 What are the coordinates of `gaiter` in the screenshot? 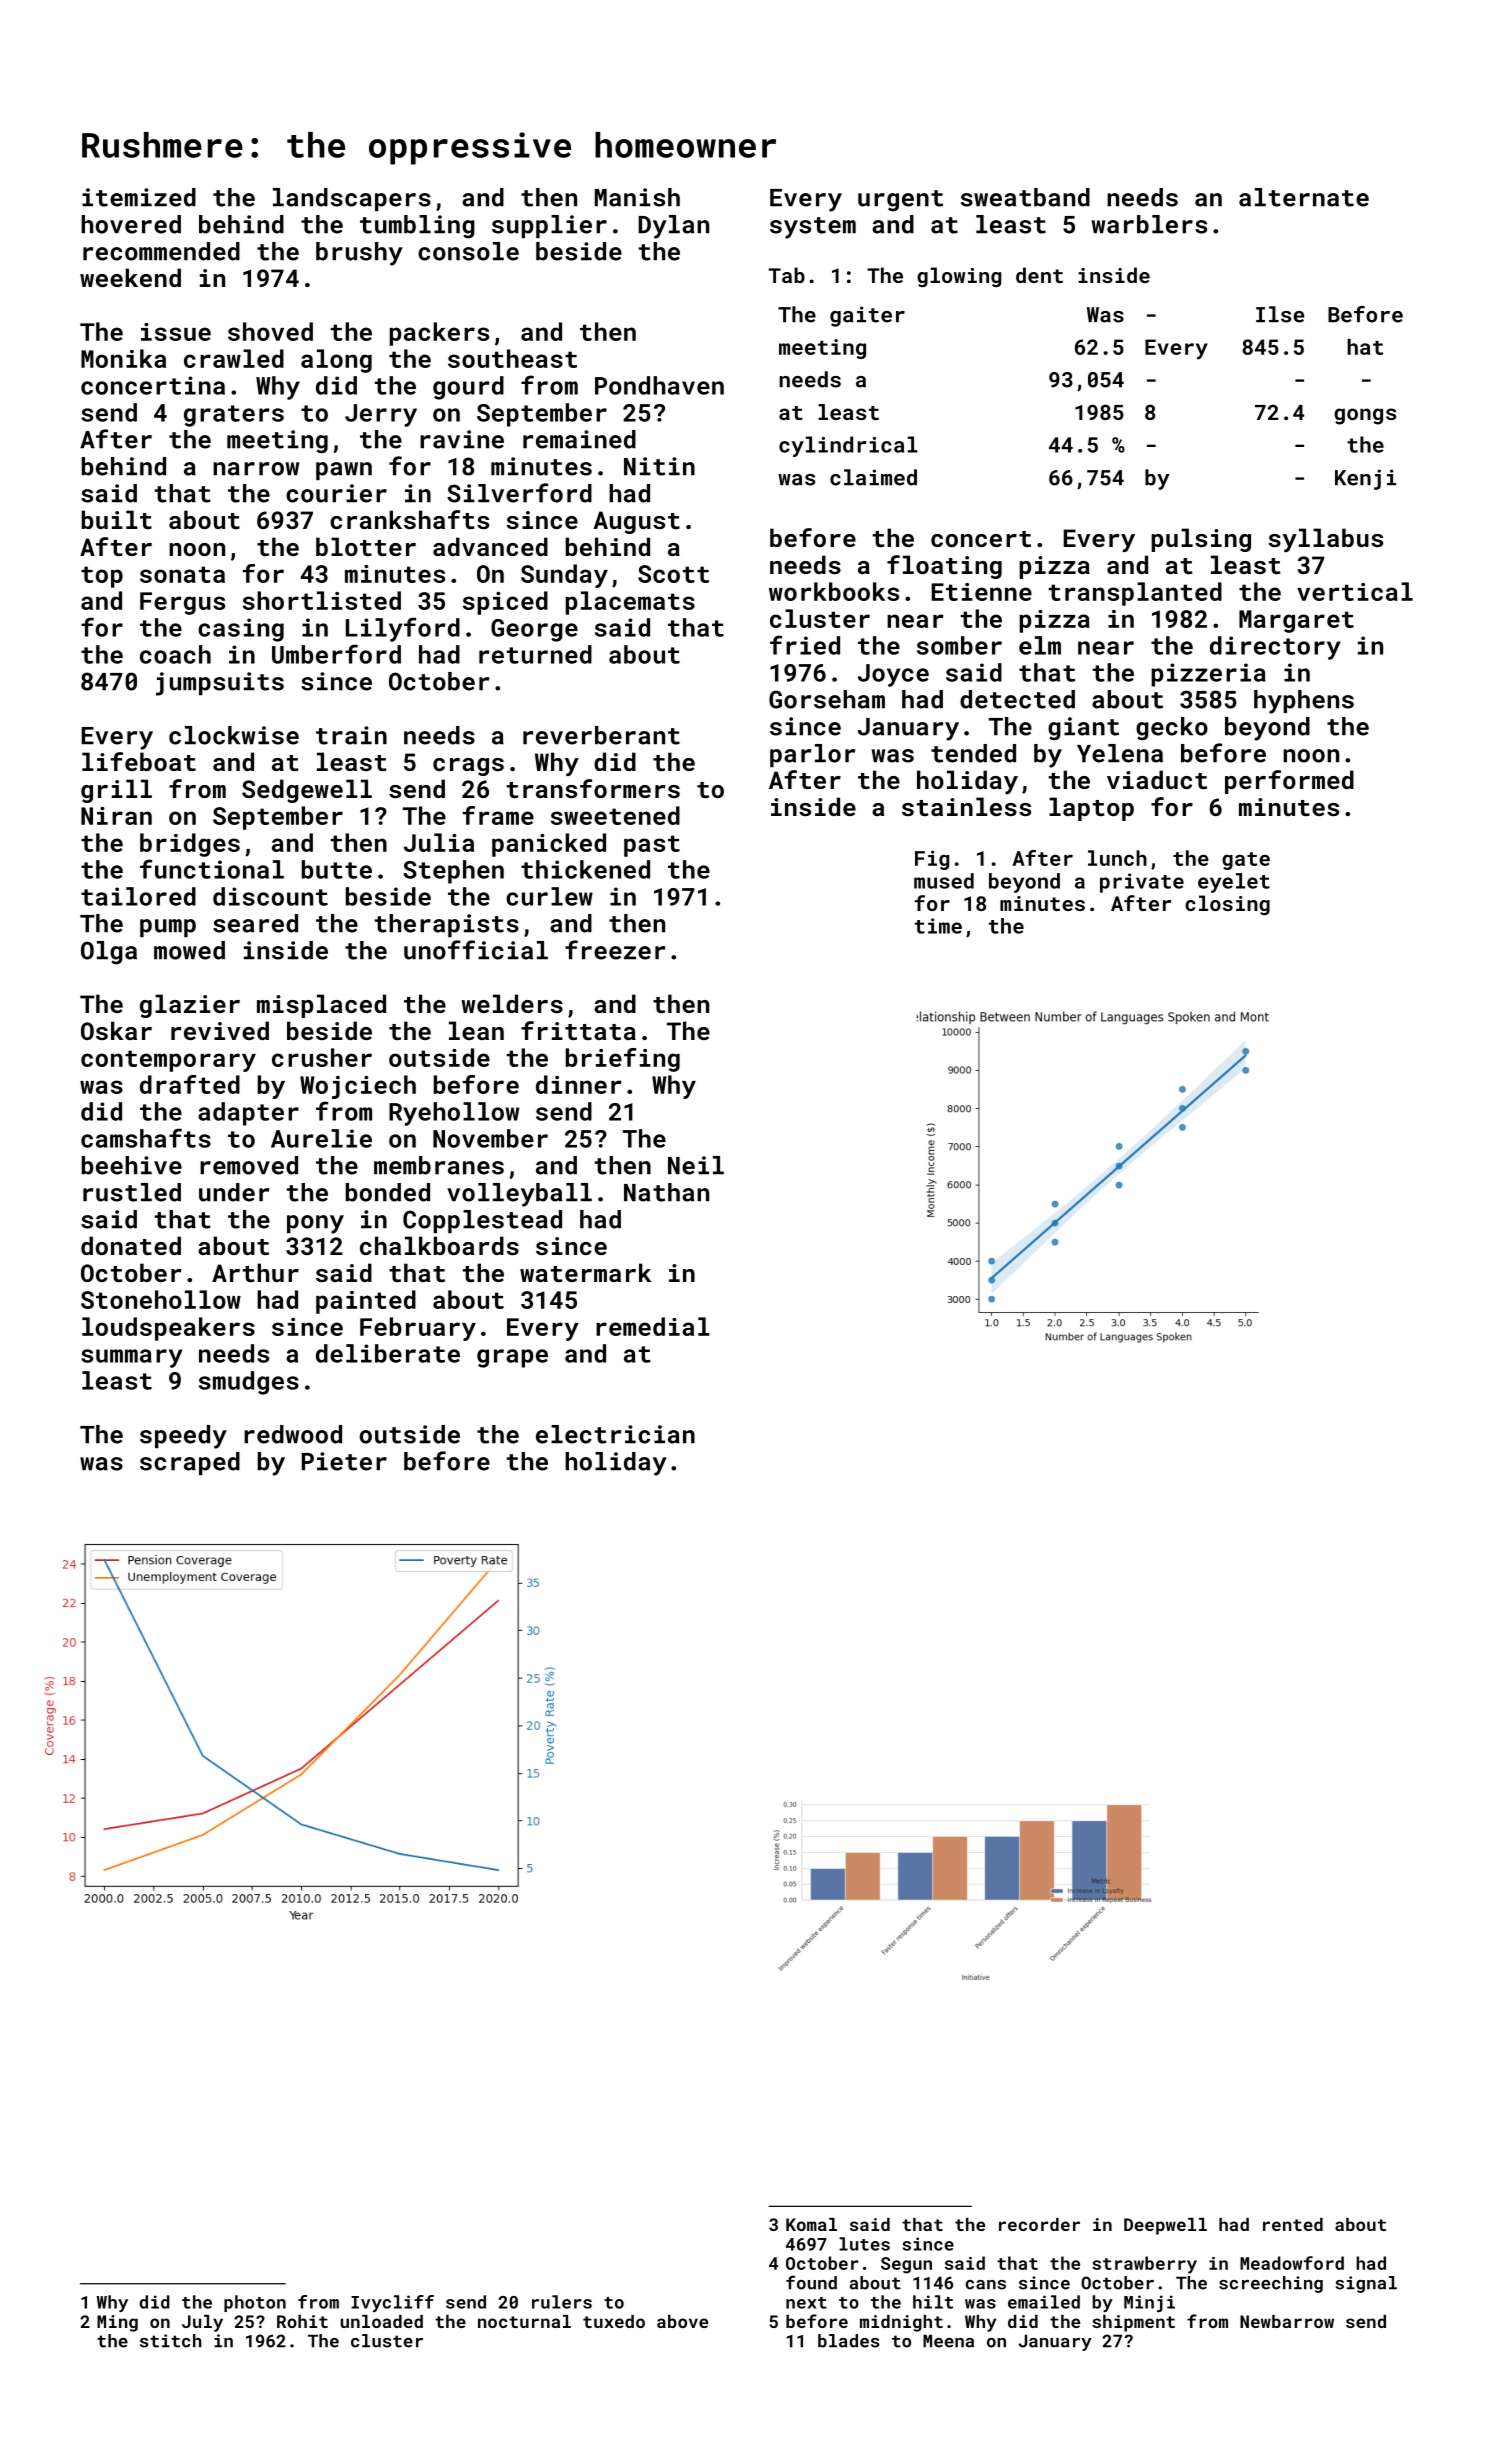 It's located at (867, 316).
